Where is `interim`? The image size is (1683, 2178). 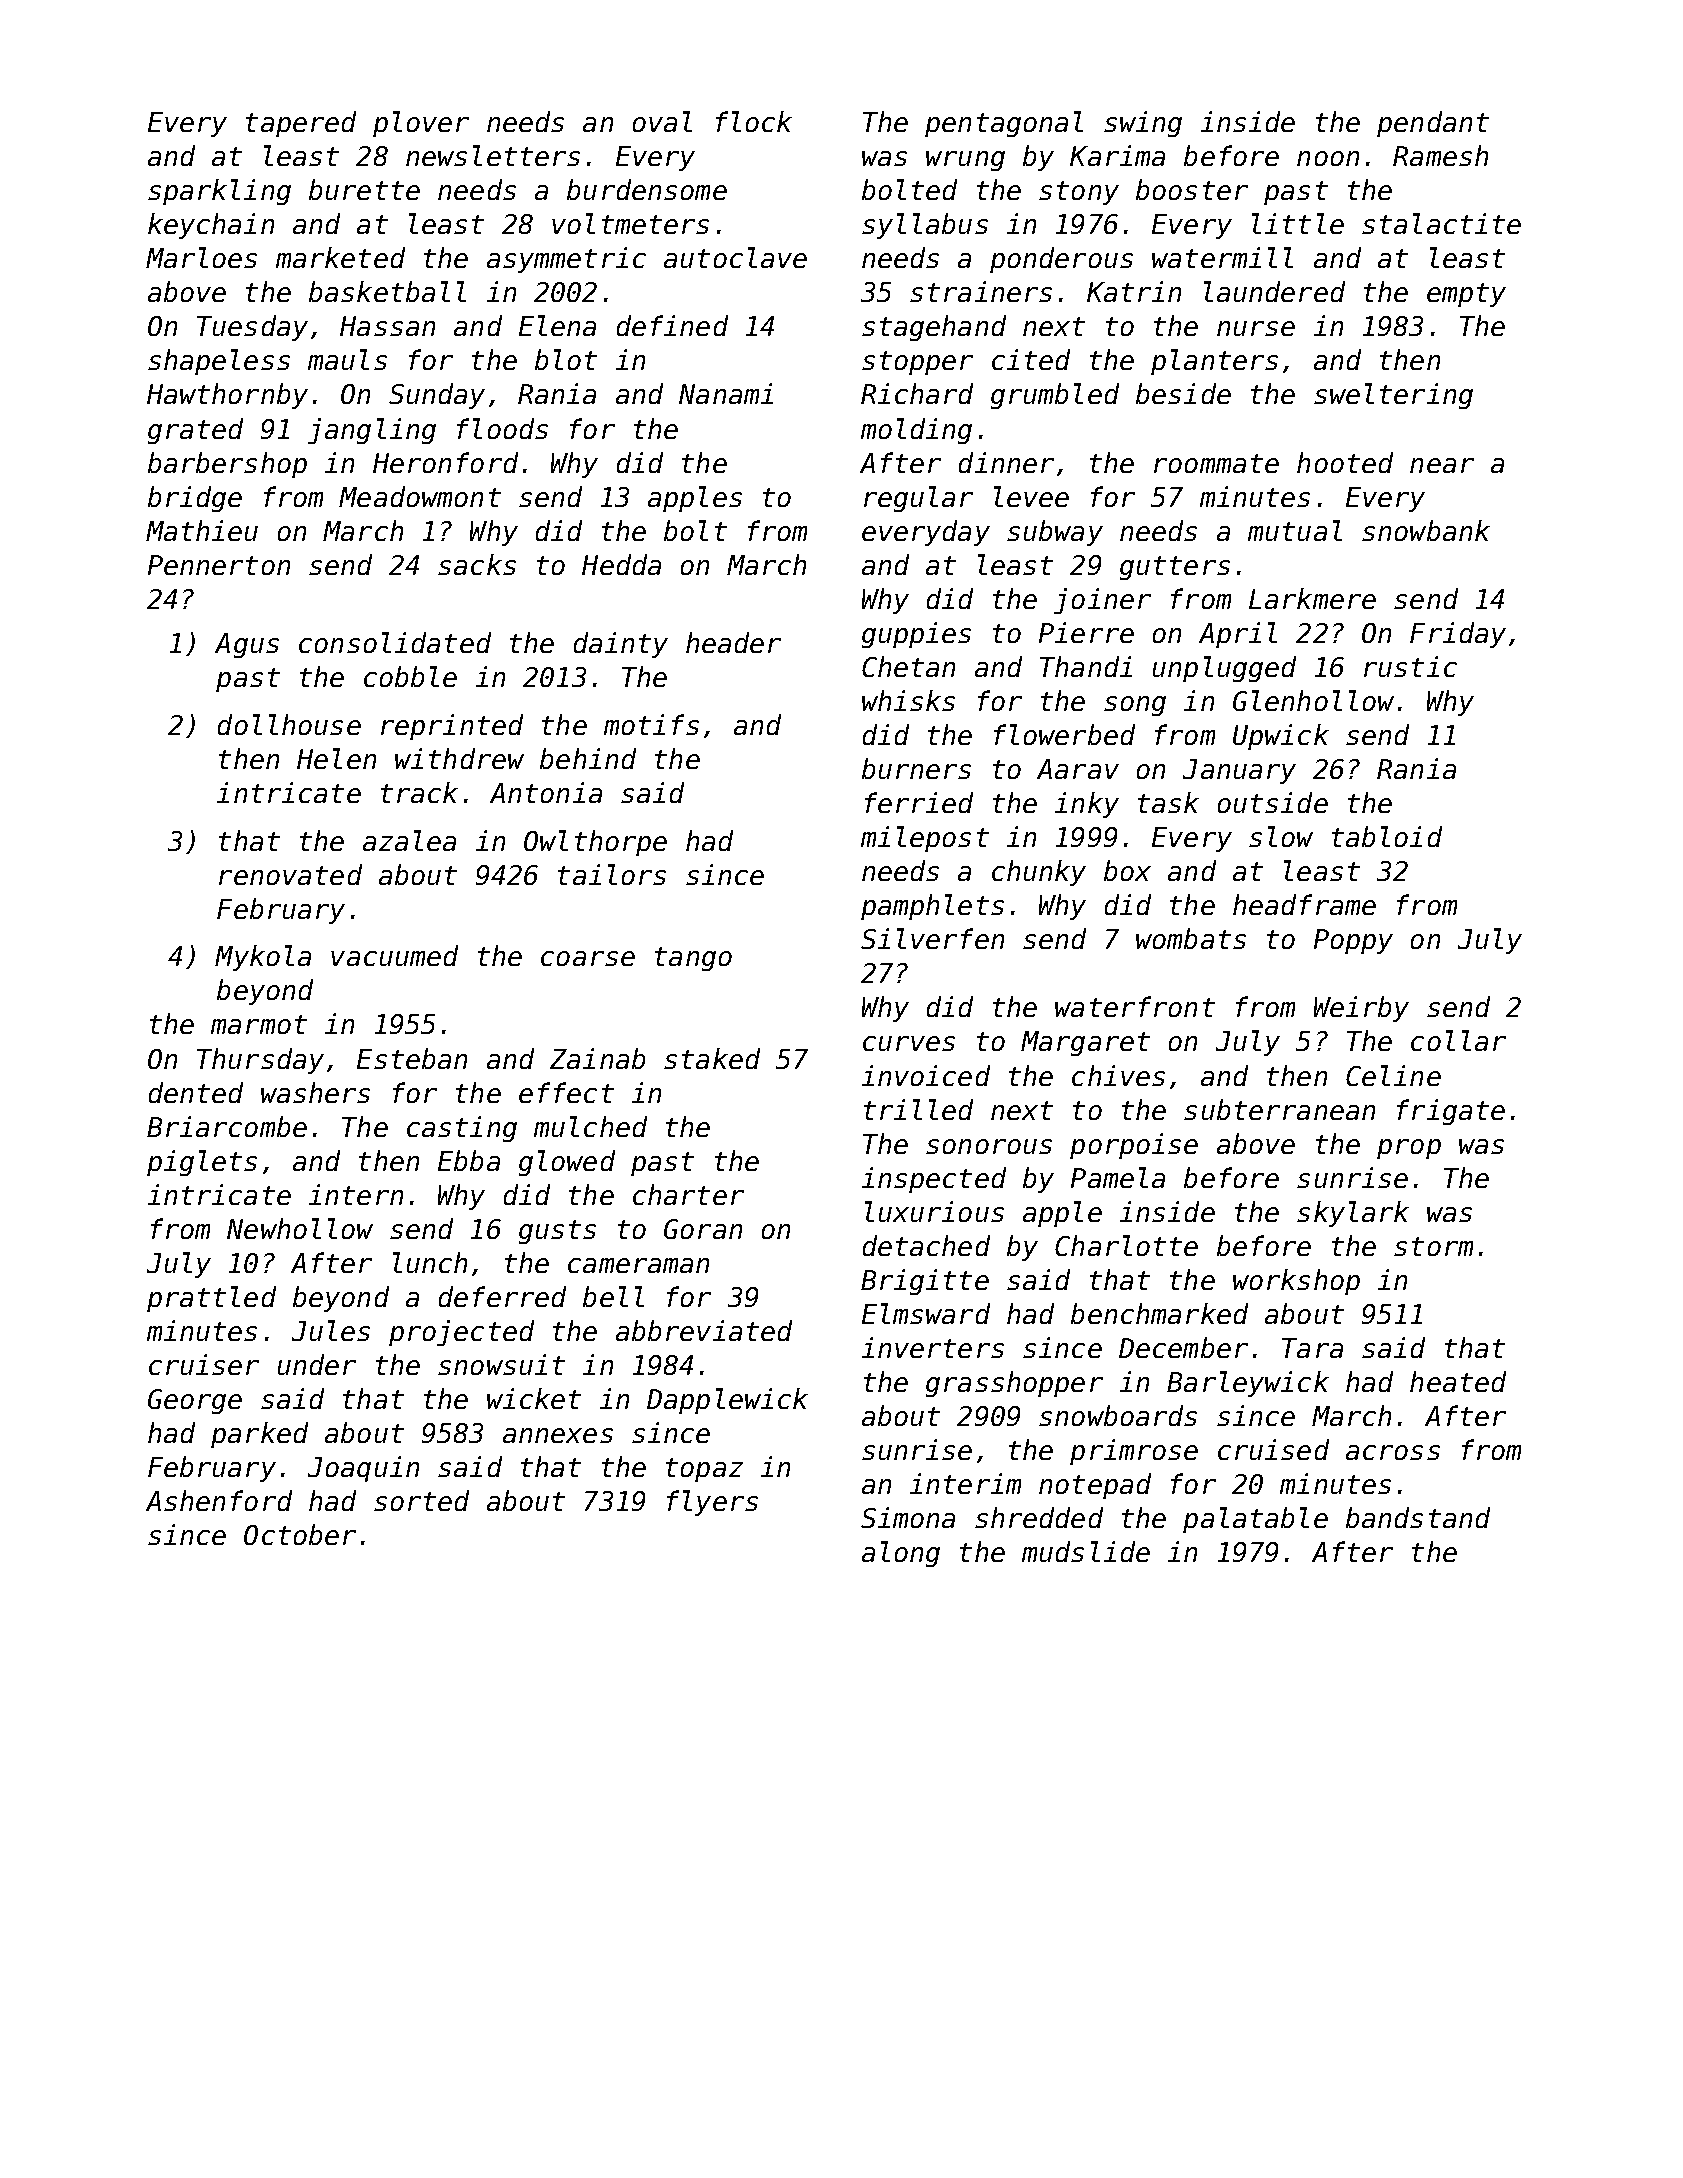
interim is located at coordinates (965, 1483).
